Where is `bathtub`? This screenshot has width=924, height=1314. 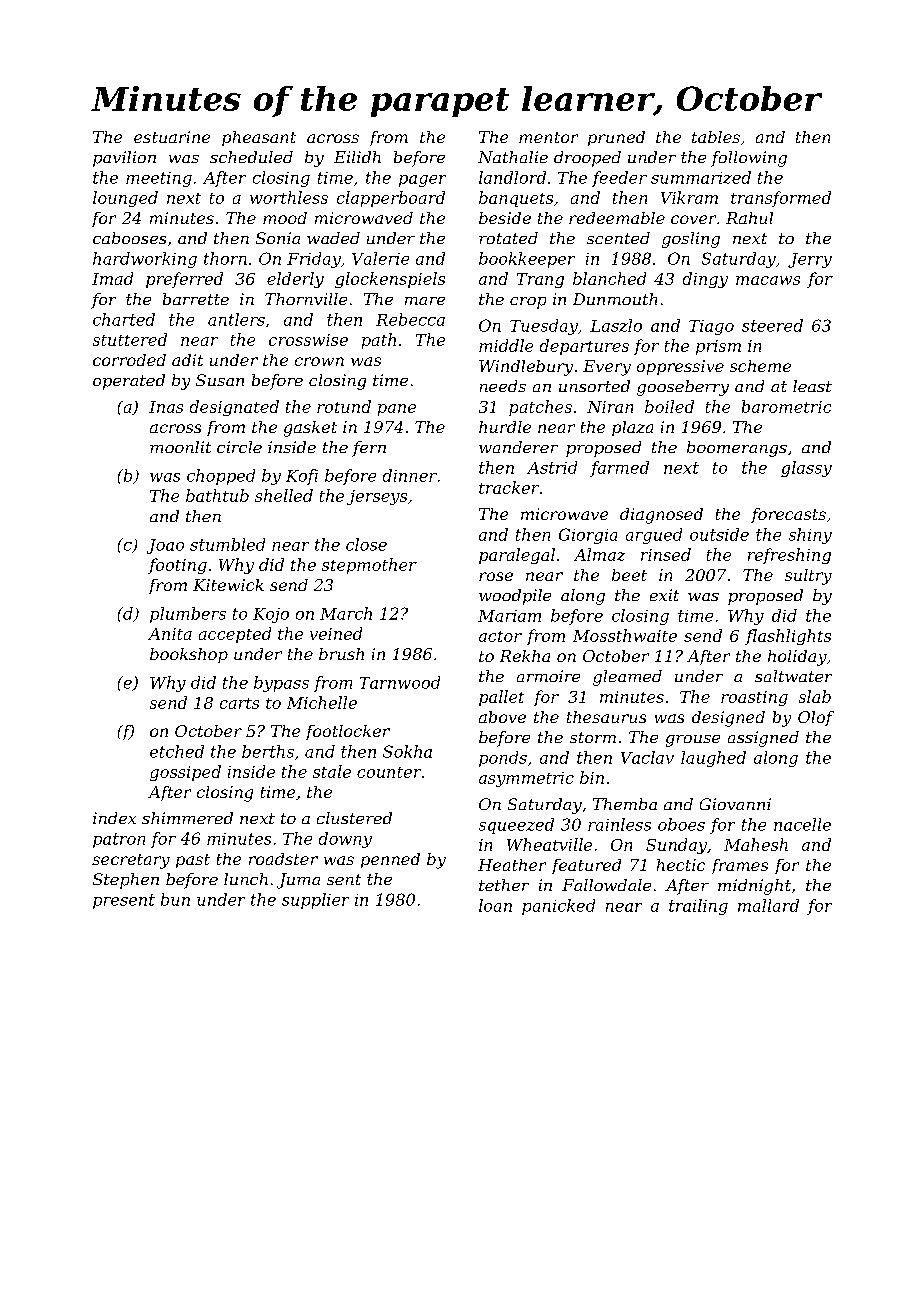
bathtub is located at coordinates (217, 495).
